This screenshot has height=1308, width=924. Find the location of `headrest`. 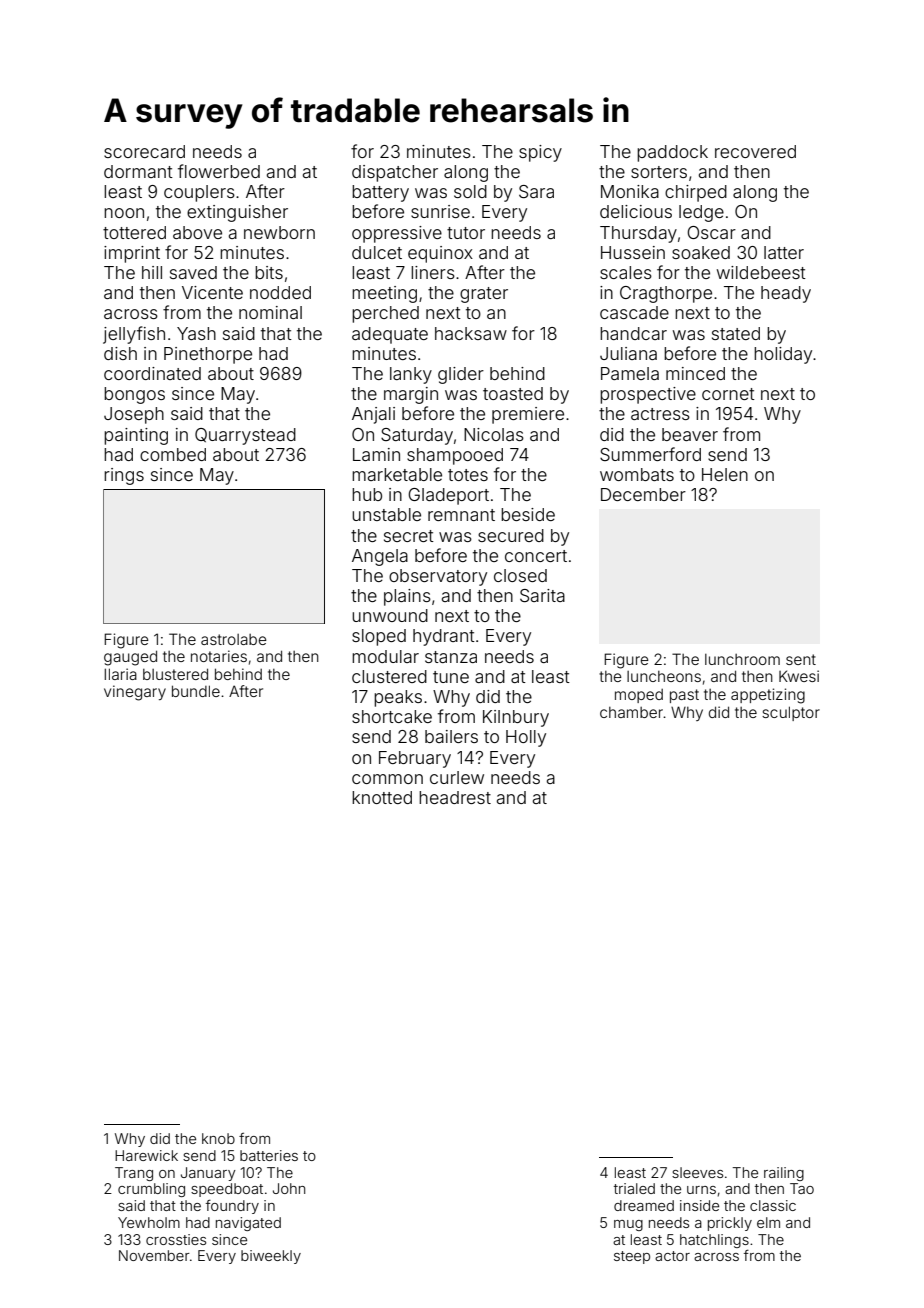

headrest is located at coordinates (455, 797).
